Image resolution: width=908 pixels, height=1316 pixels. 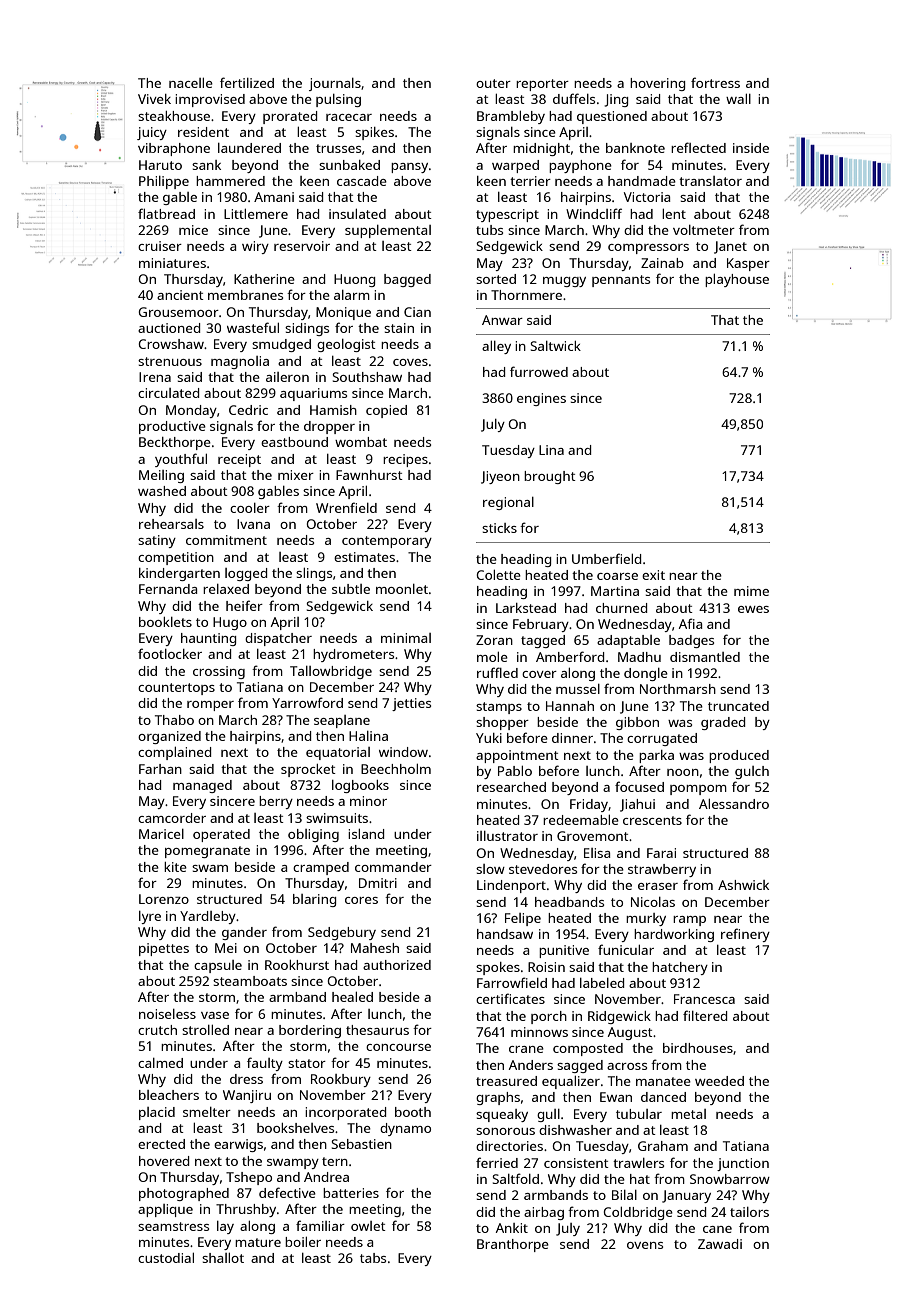 What do you see at coordinates (505, 934) in the screenshot?
I see `handsaw` at bounding box center [505, 934].
